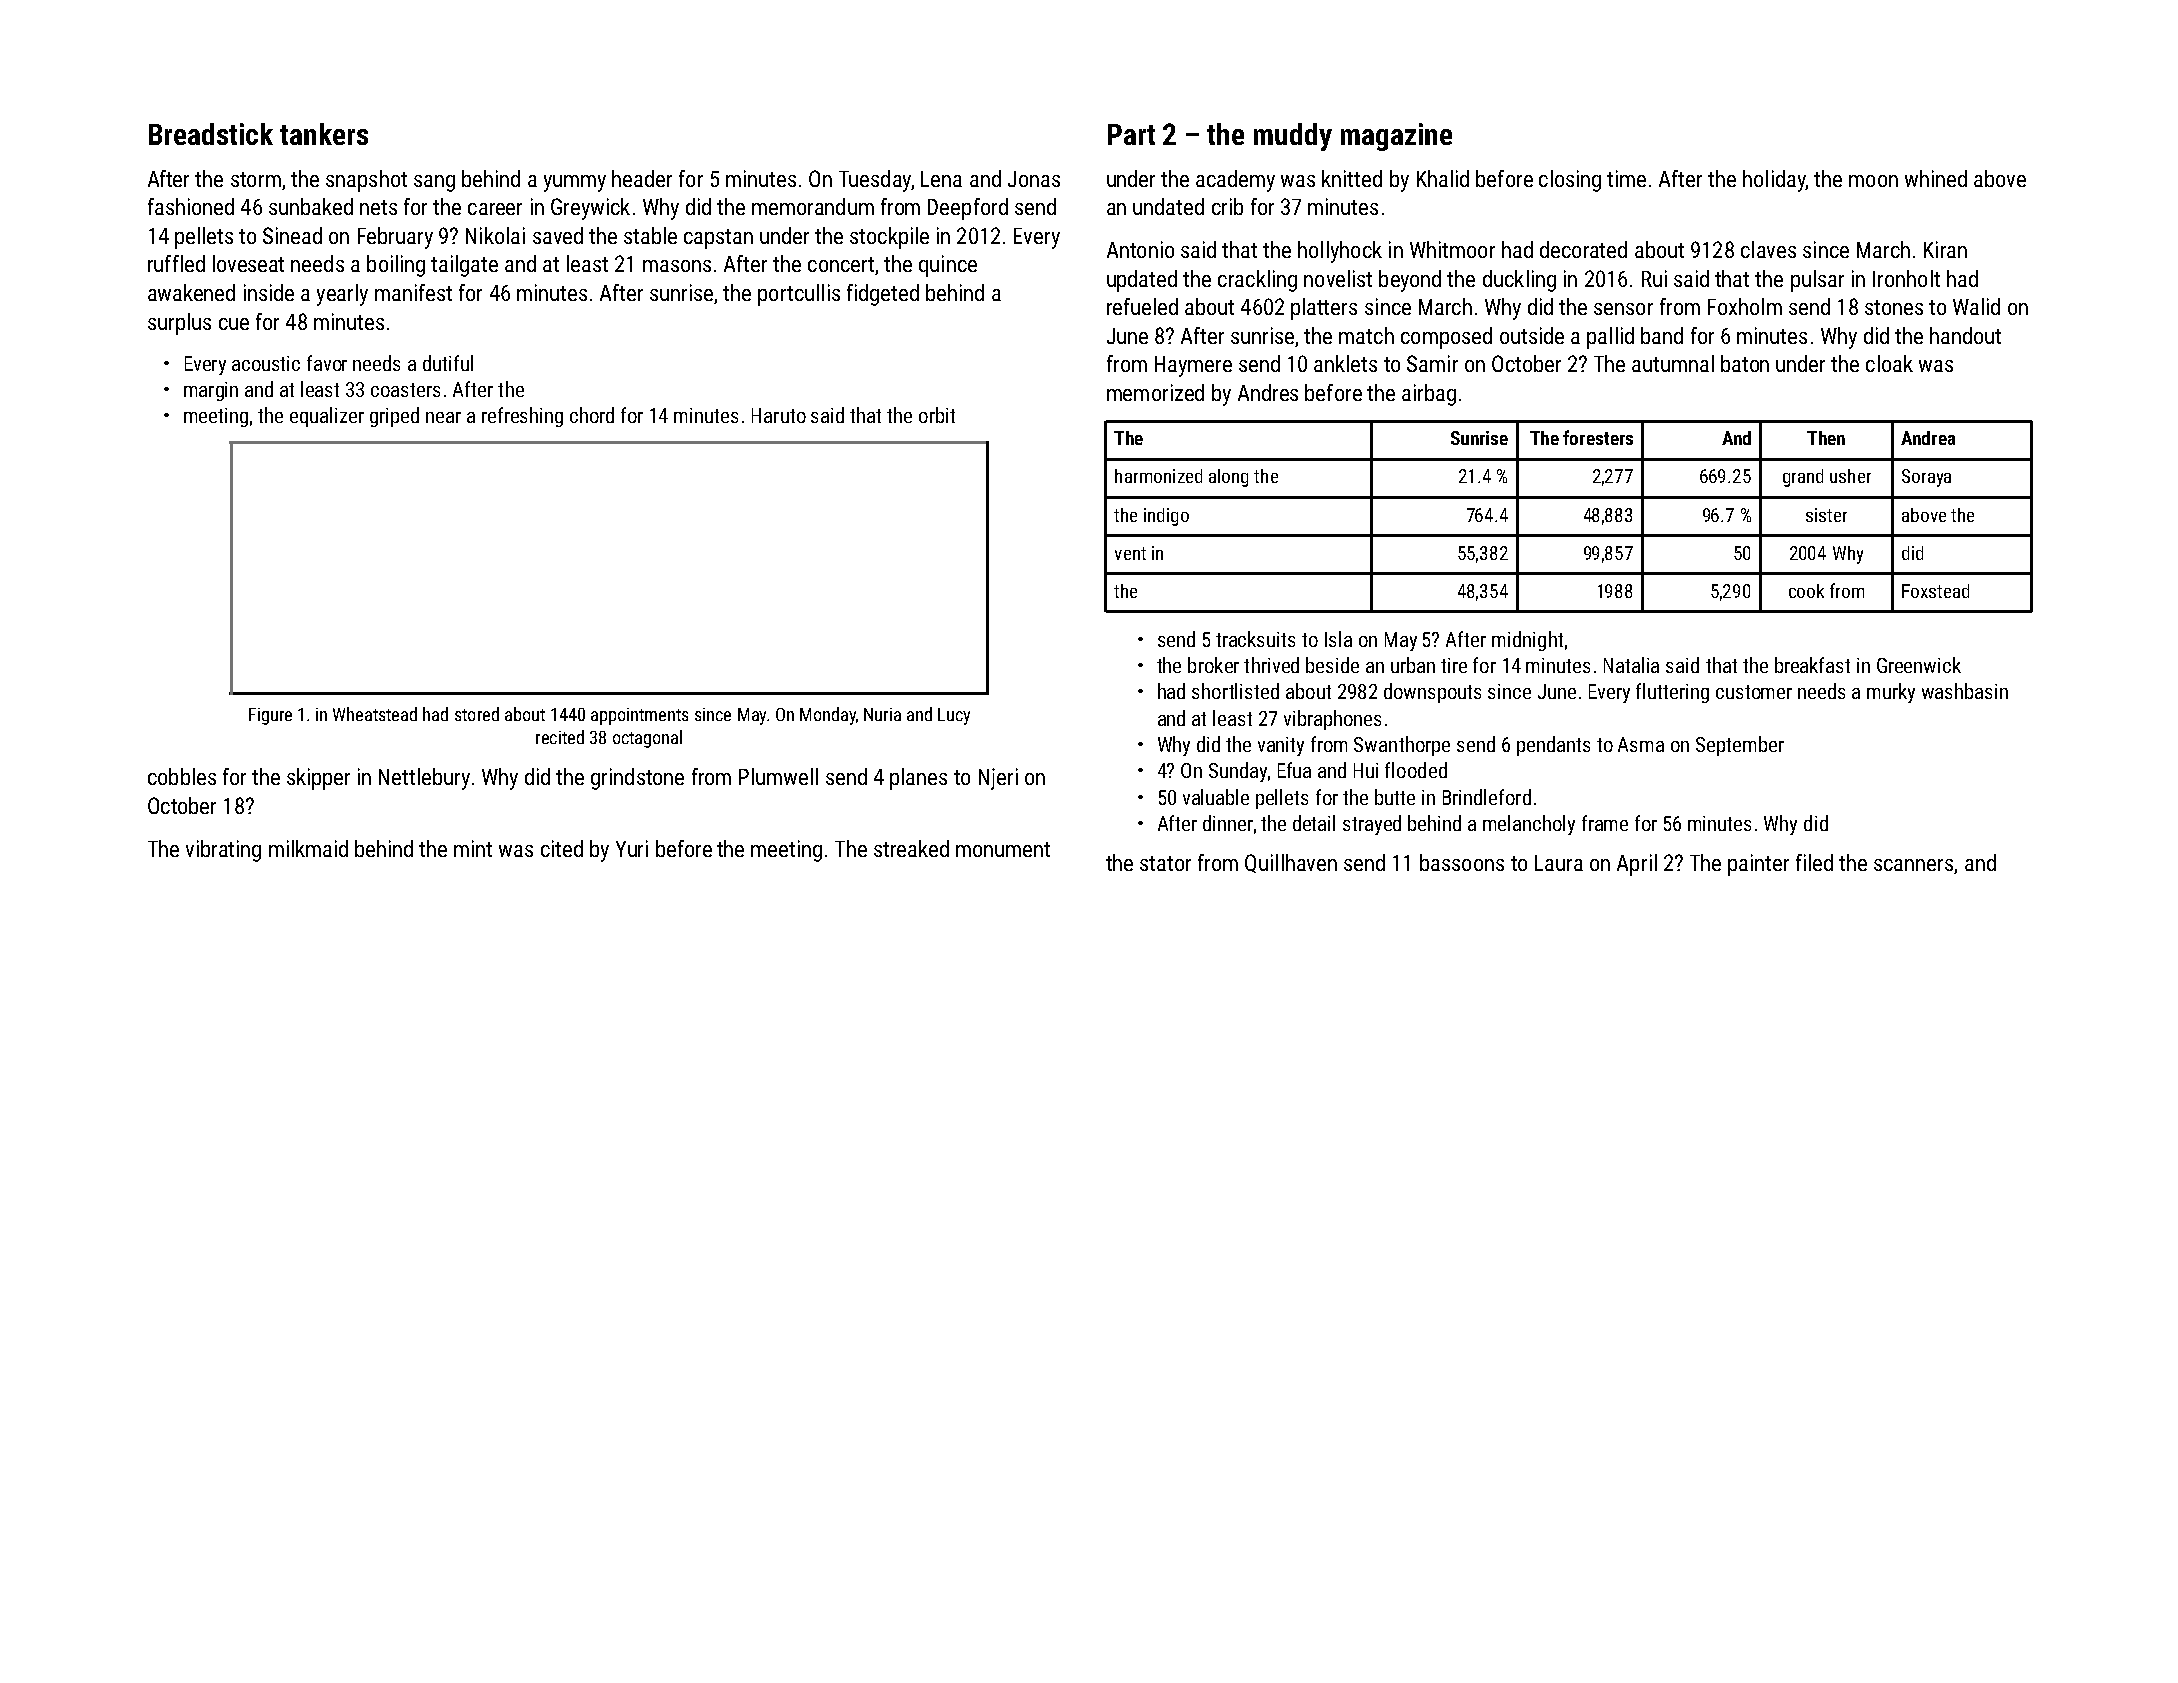  Describe the element at coordinates (223, 851) in the screenshot. I see `vibrating` at that location.
